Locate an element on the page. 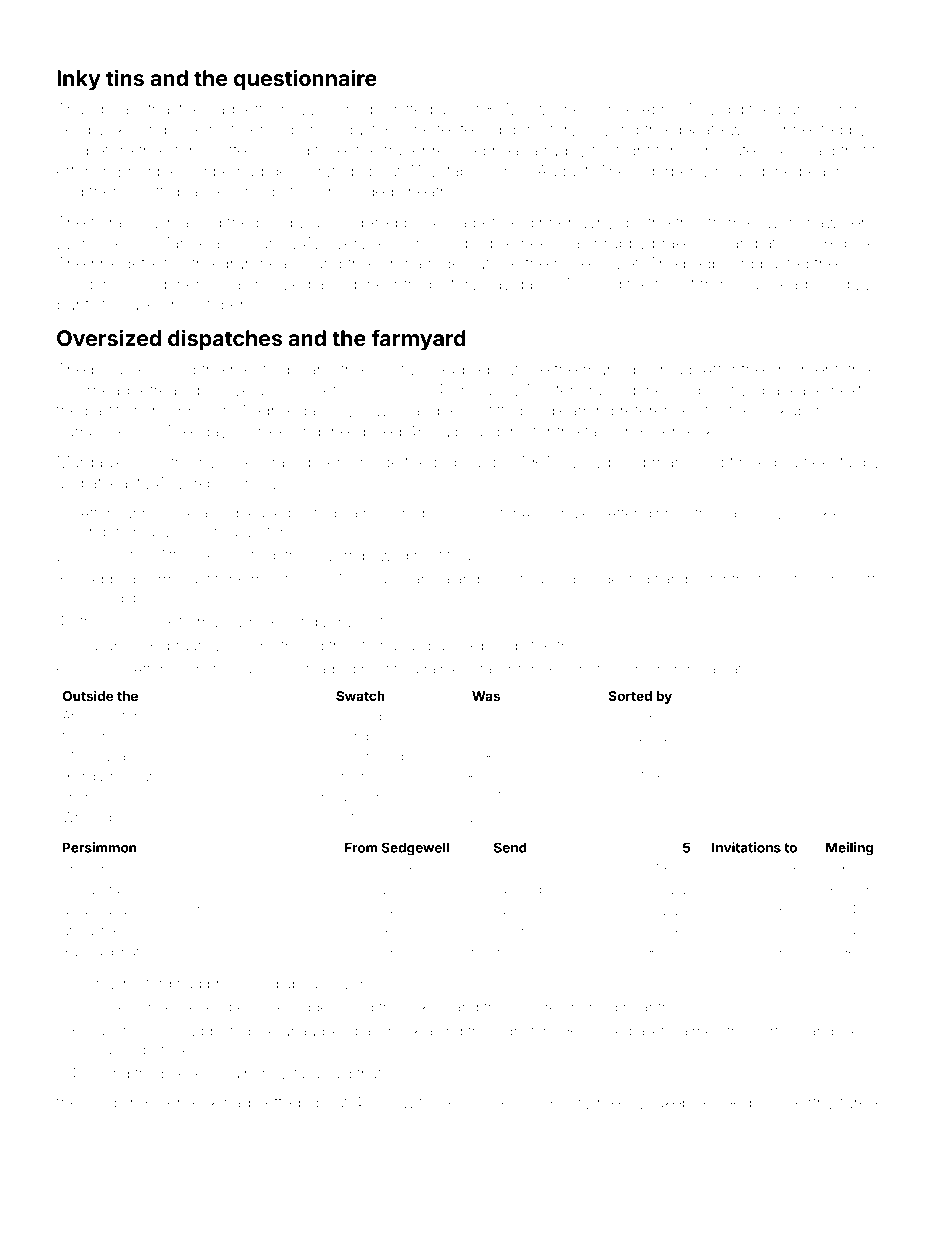 Image resolution: width=952 pixels, height=1233 pixels. corgi is located at coordinates (102, 1104).
